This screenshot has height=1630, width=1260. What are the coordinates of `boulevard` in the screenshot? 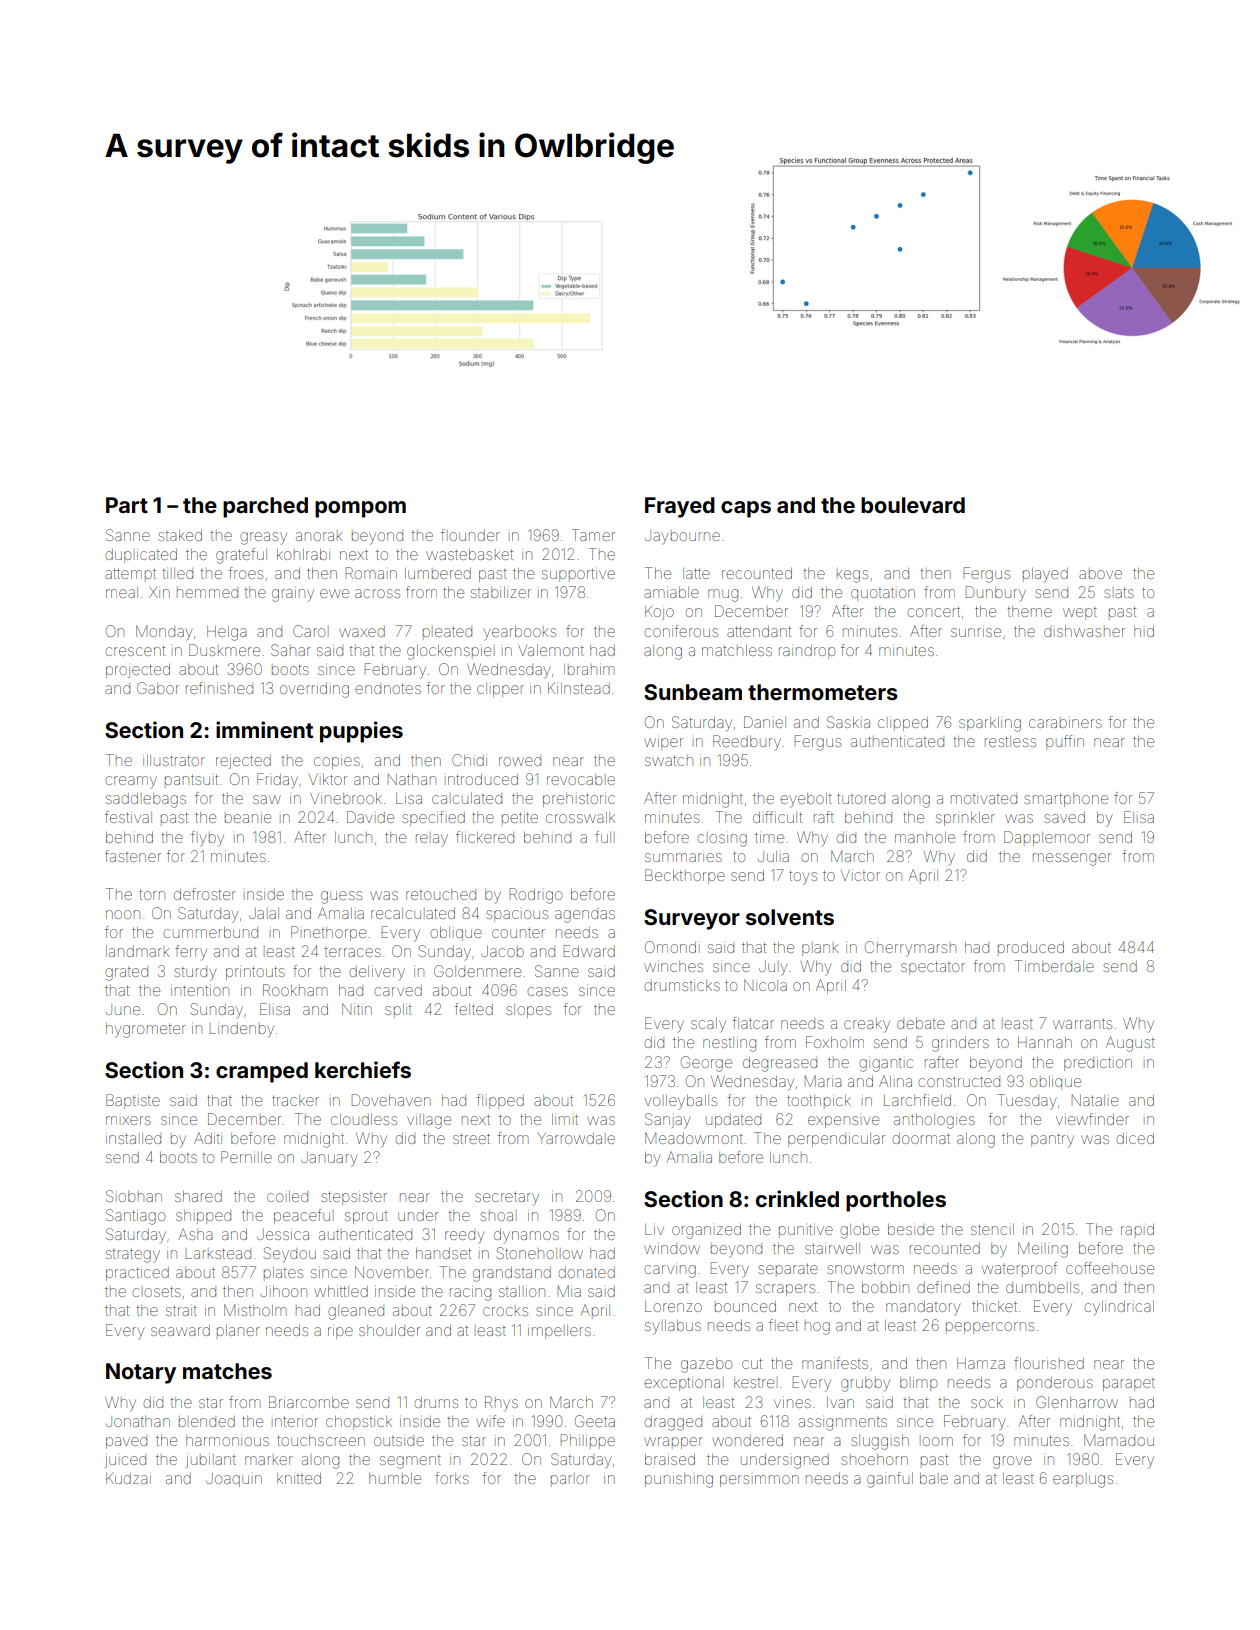 It's located at (913, 505).
